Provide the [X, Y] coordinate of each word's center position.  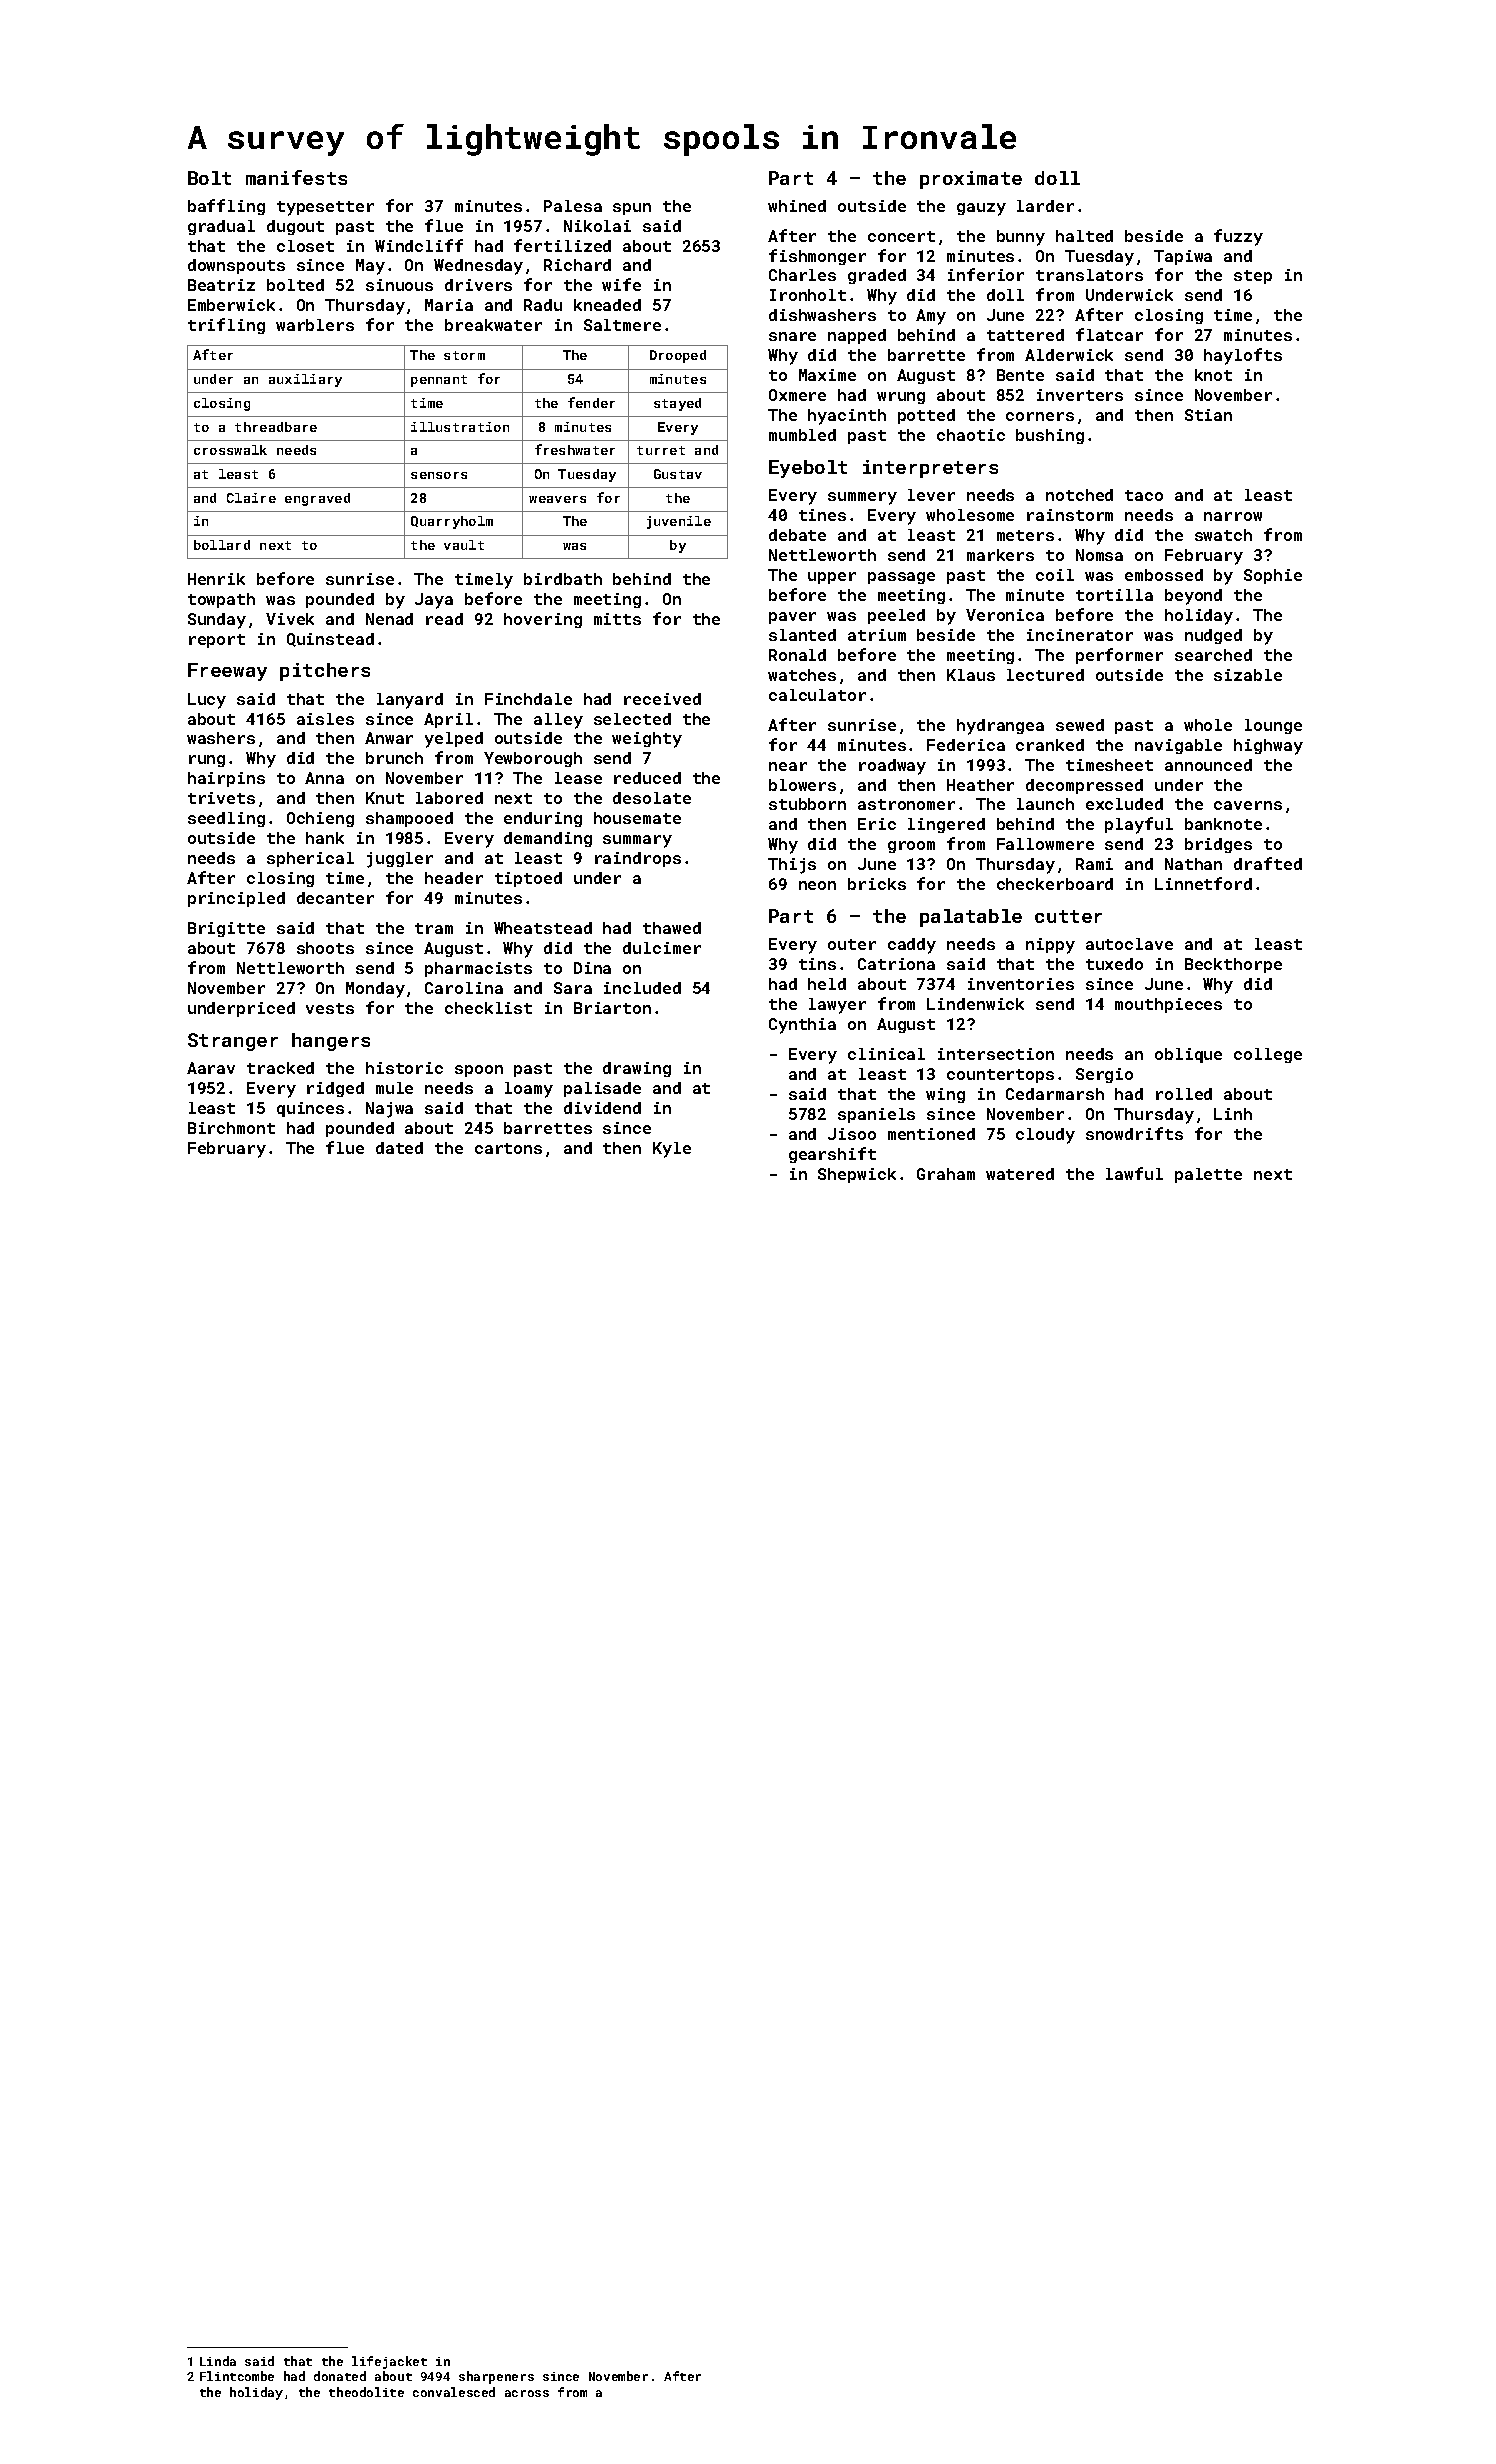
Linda [218, 2361]
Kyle [672, 1150]
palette [1208, 1175]
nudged [1213, 636]
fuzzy [1238, 237]
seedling [226, 819]
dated [399, 1148]
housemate [637, 818]
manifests [296, 177]
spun [632, 209]
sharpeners [496, 2377]
